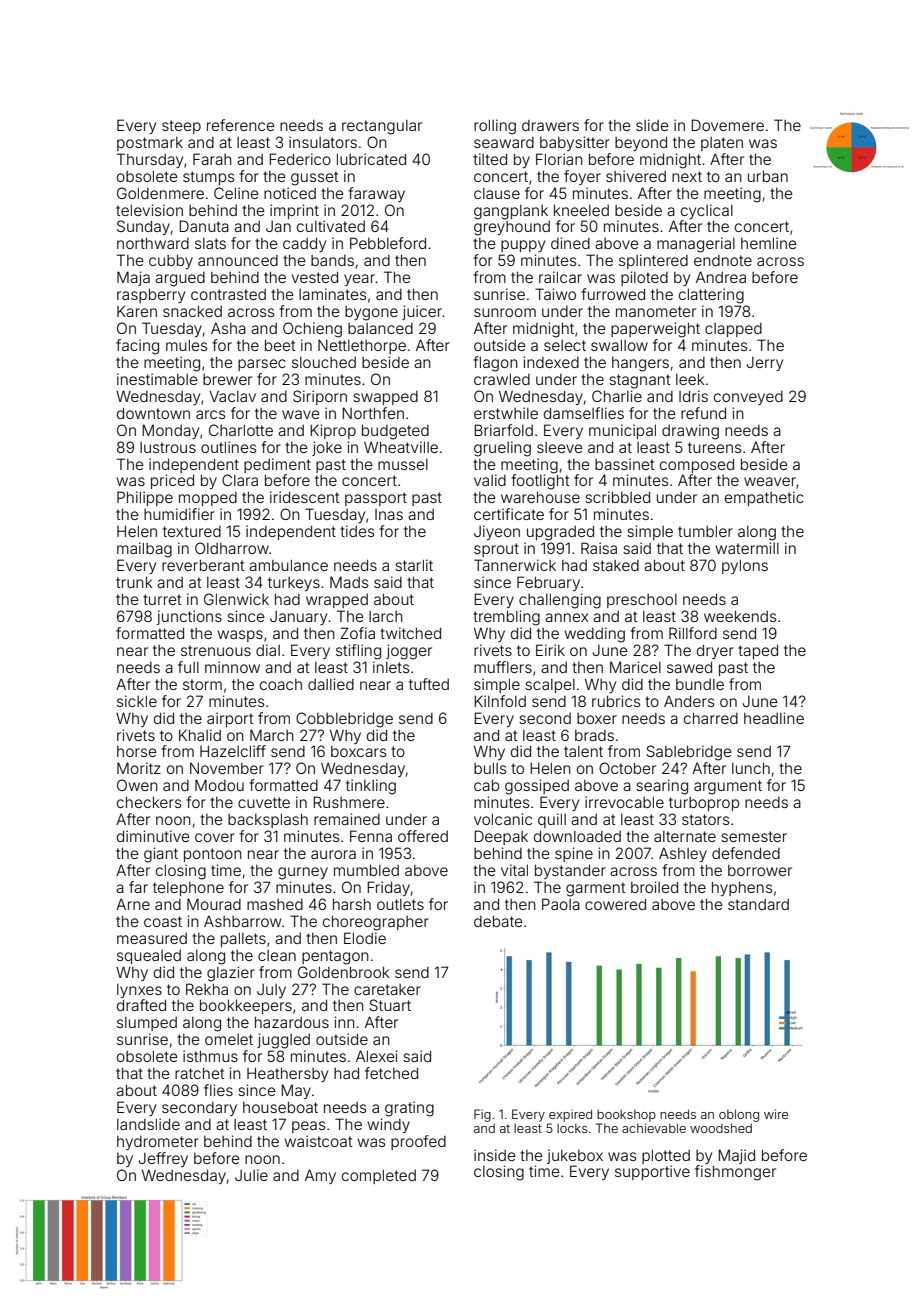 The height and width of the screenshot is (1308, 924). I want to click on Jerry, so click(765, 364).
